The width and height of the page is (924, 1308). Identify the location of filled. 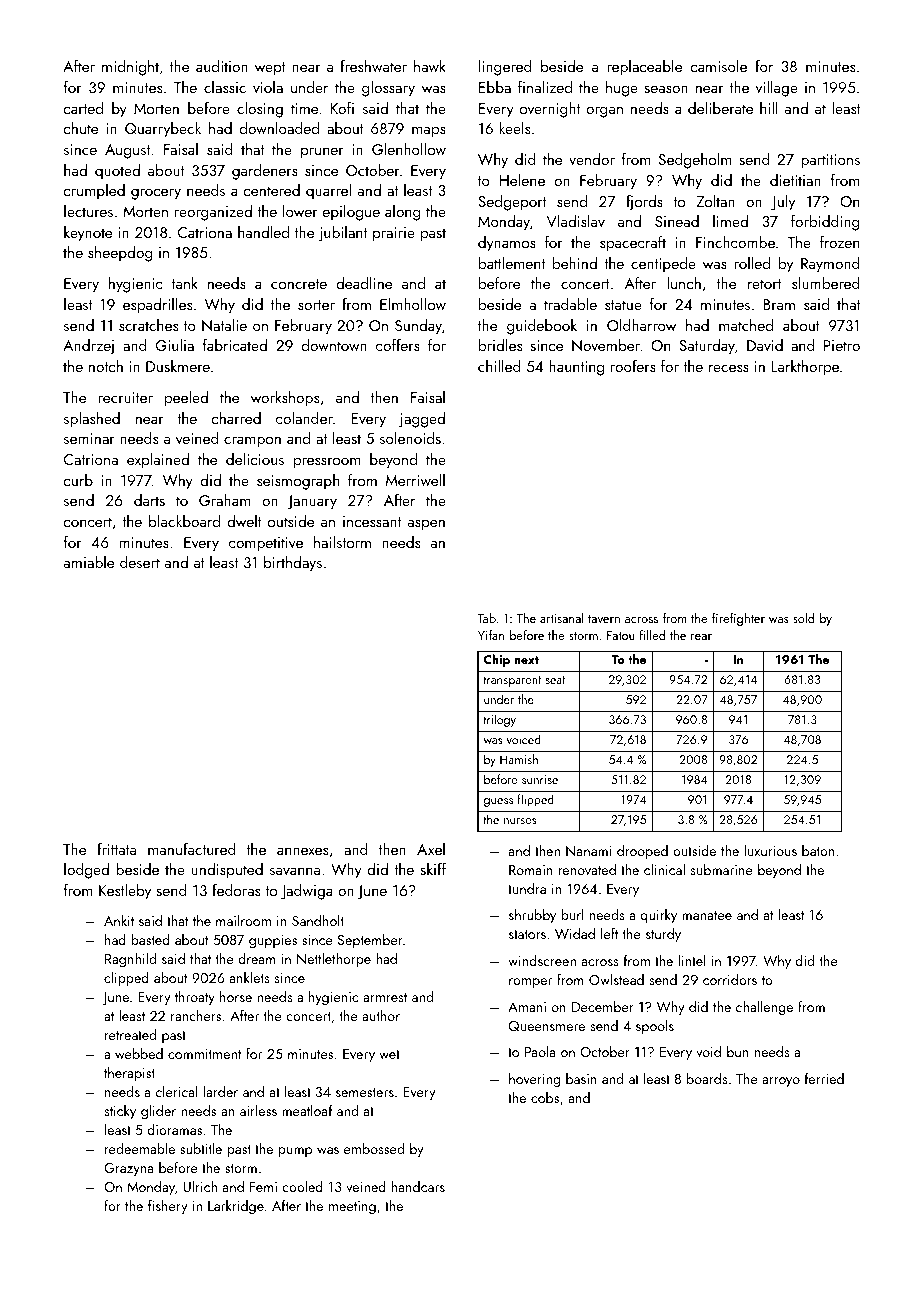
(652, 635).
